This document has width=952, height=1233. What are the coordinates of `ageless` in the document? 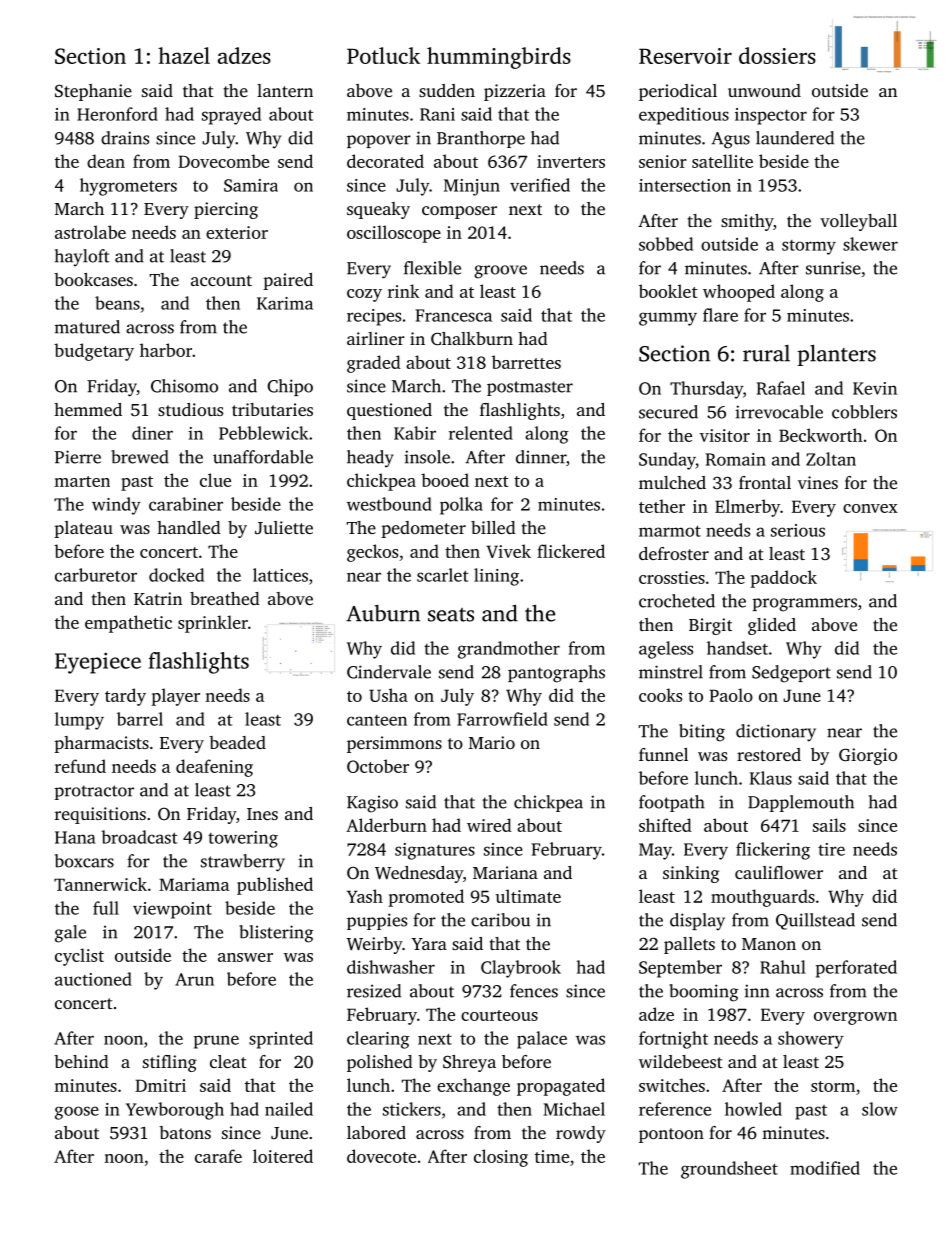 It's located at (666, 650).
